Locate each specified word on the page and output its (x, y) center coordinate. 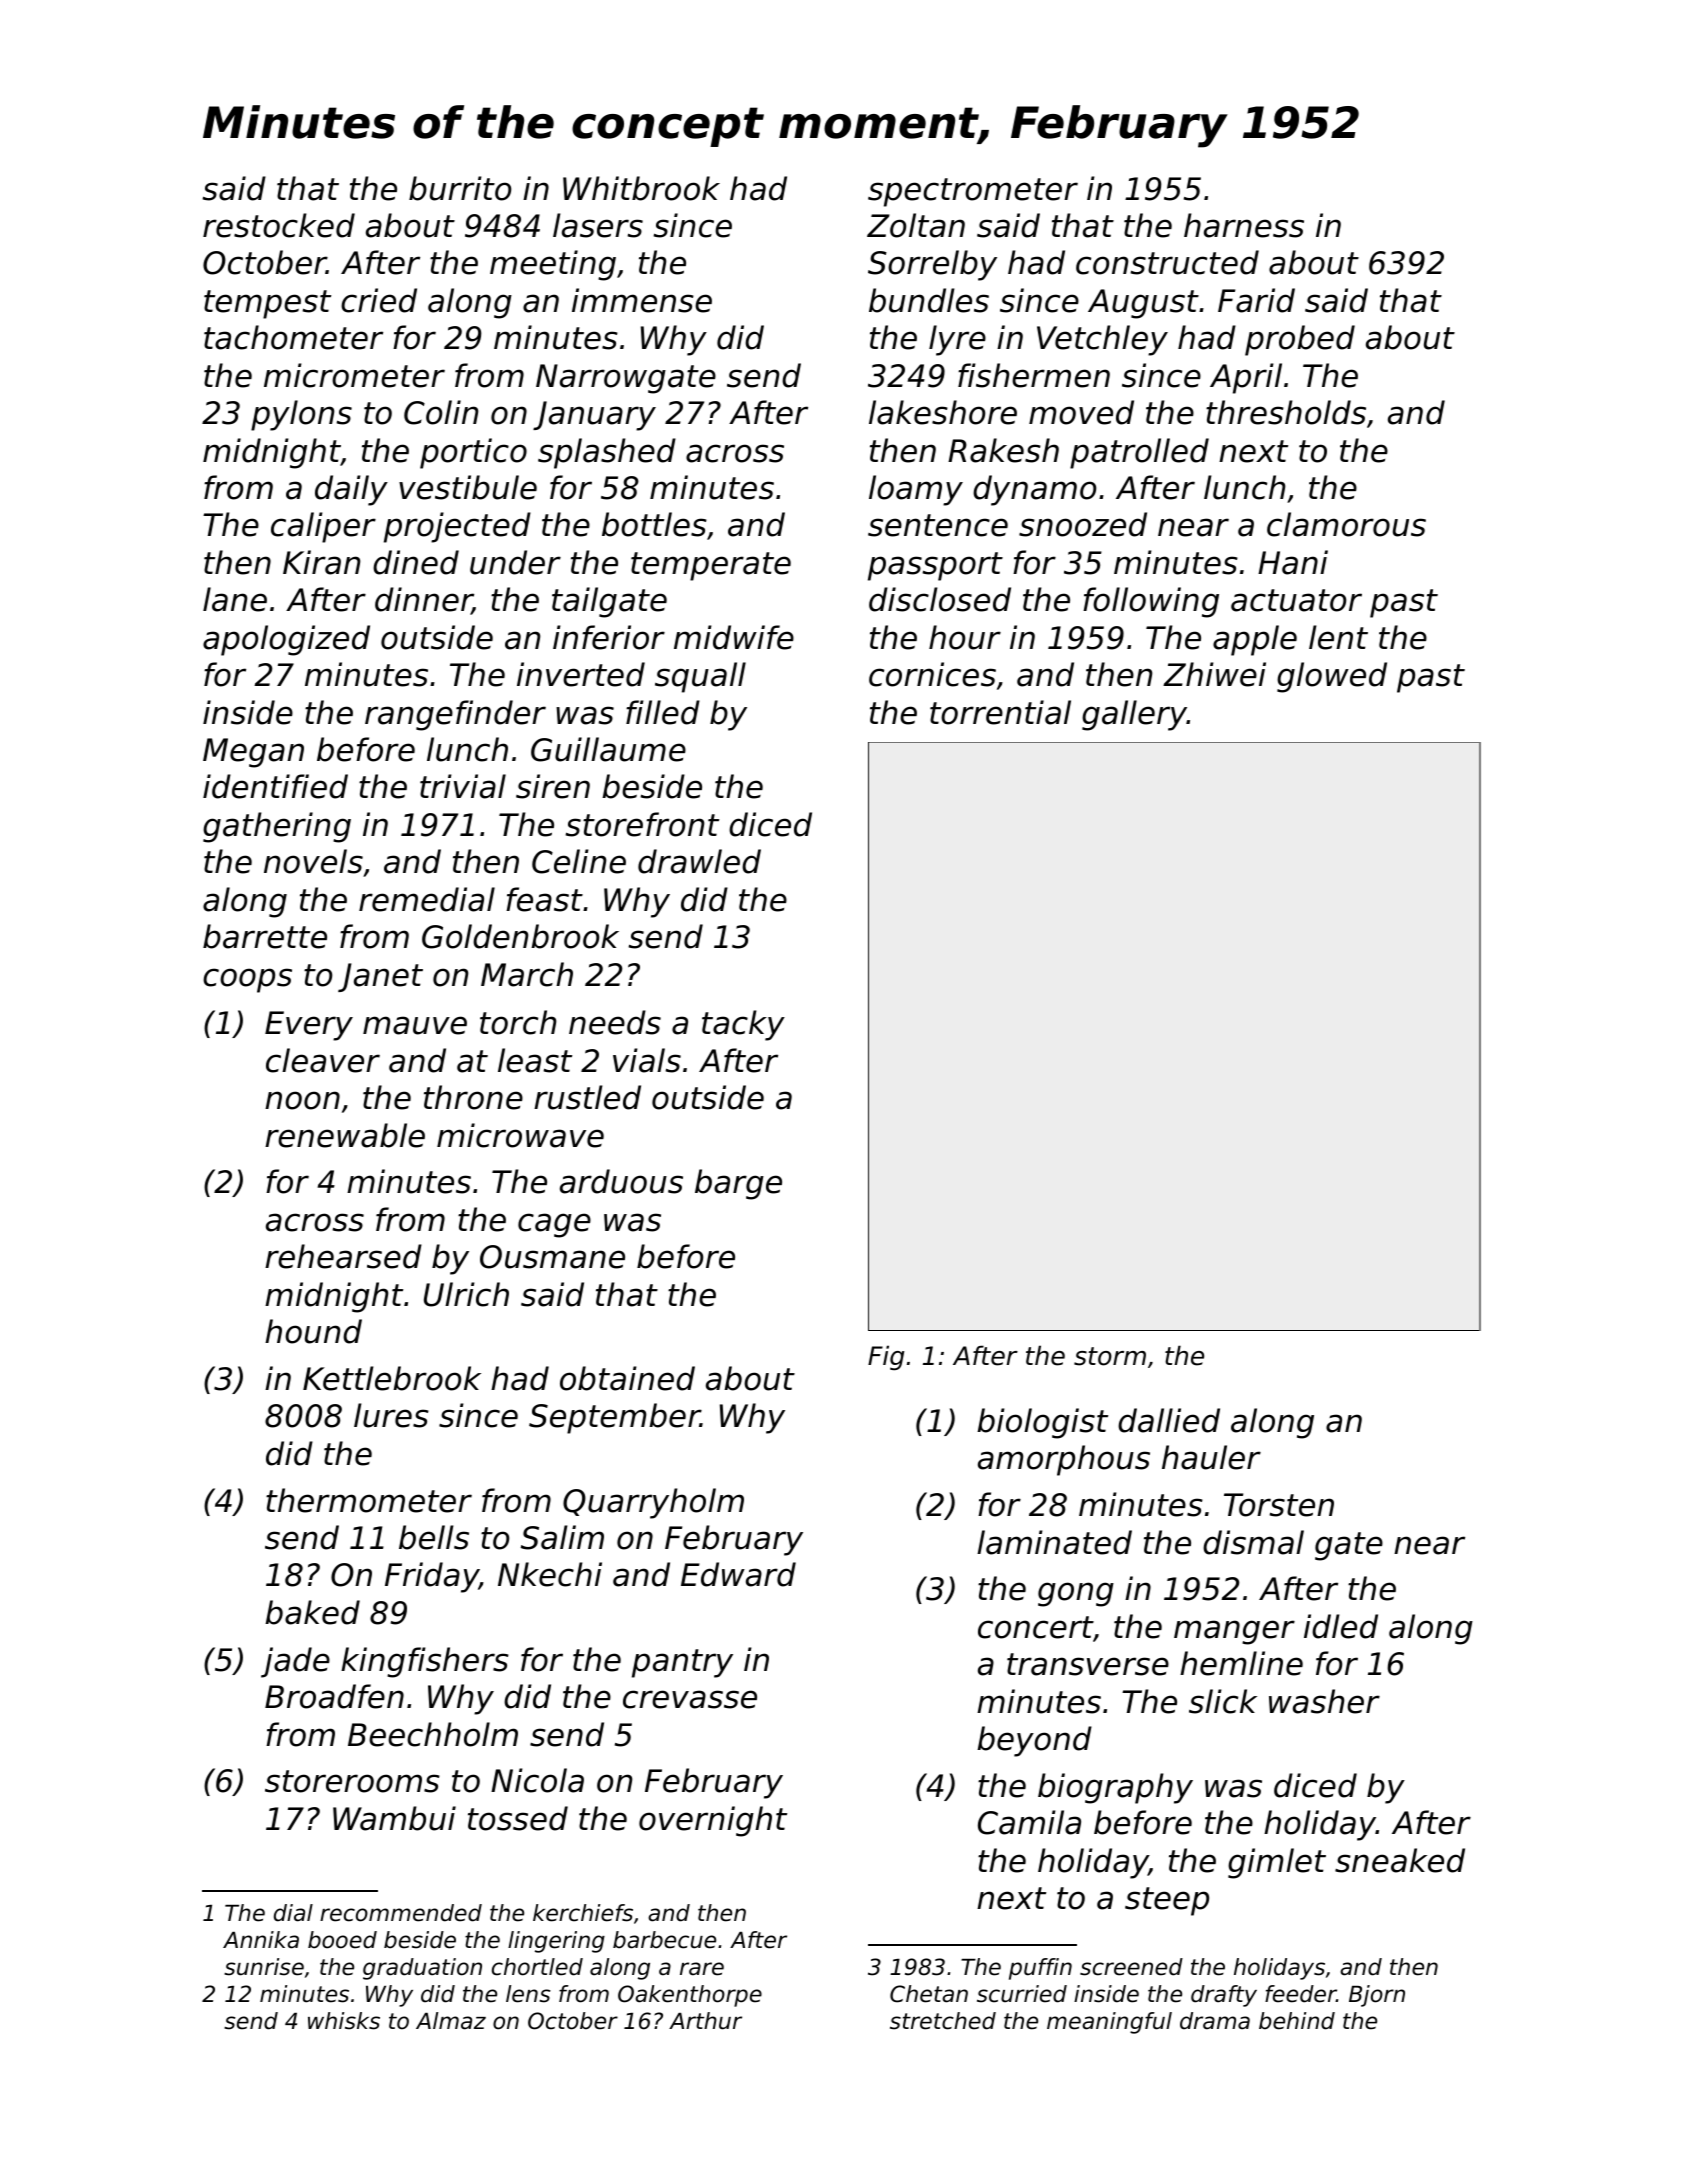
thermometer (369, 1500)
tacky (743, 1025)
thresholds (1286, 412)
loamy (916, 490)
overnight (713, 1821)
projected (457, 527)
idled (1341, 1626)
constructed (1167, 262)
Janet (380, 977)
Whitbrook (641, 188)
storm (1110, 1356)
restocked (279, 225)
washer (1324, 1701)
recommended (401, 1913)
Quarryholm (653, 1503)
